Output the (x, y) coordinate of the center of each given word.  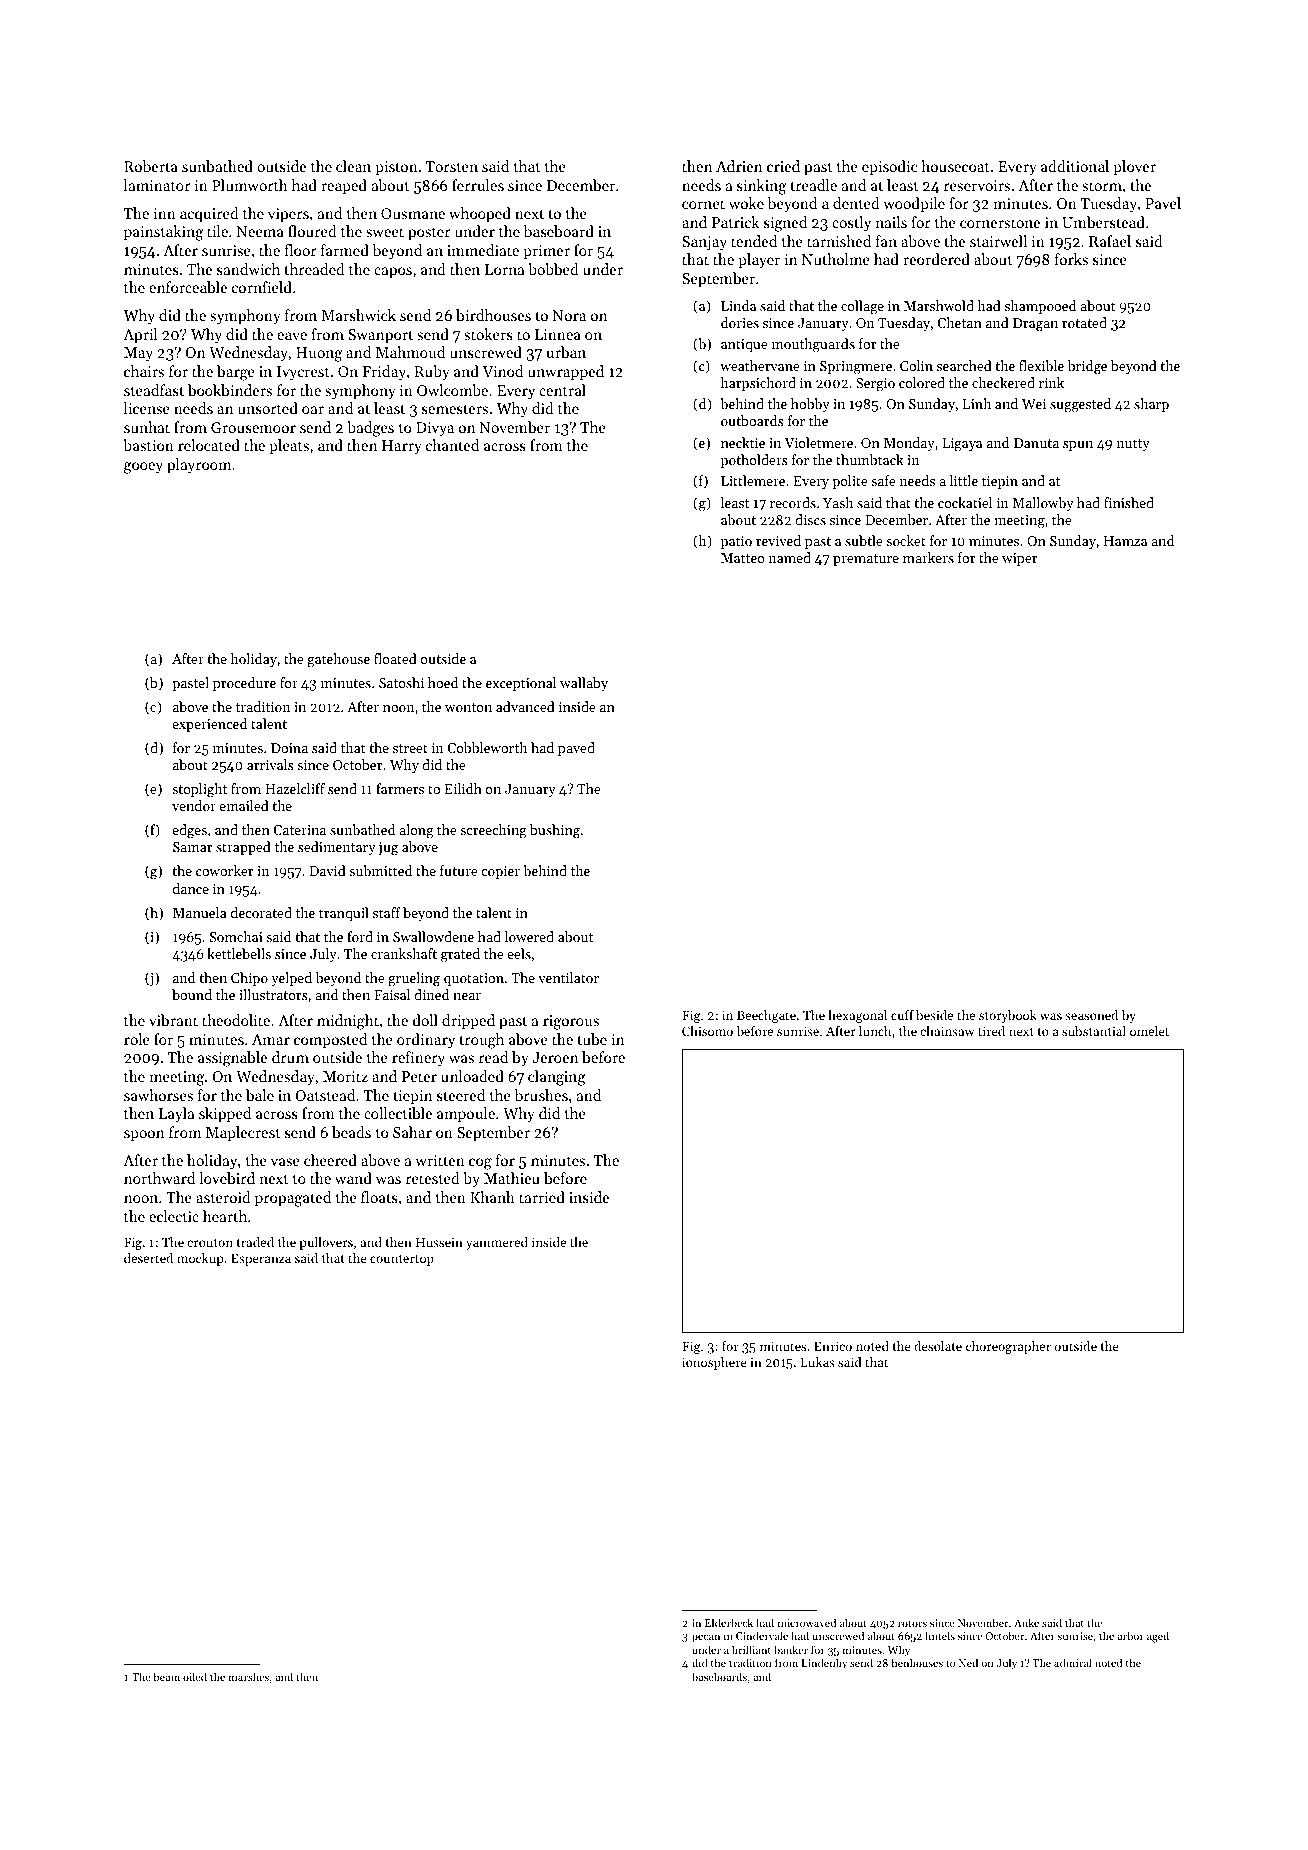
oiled (195, 1676)
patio (736, 542)
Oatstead (325, 1095)
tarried (542, 1197)
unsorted (268, 408)
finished (1129, 502)
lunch (875, 1031)
